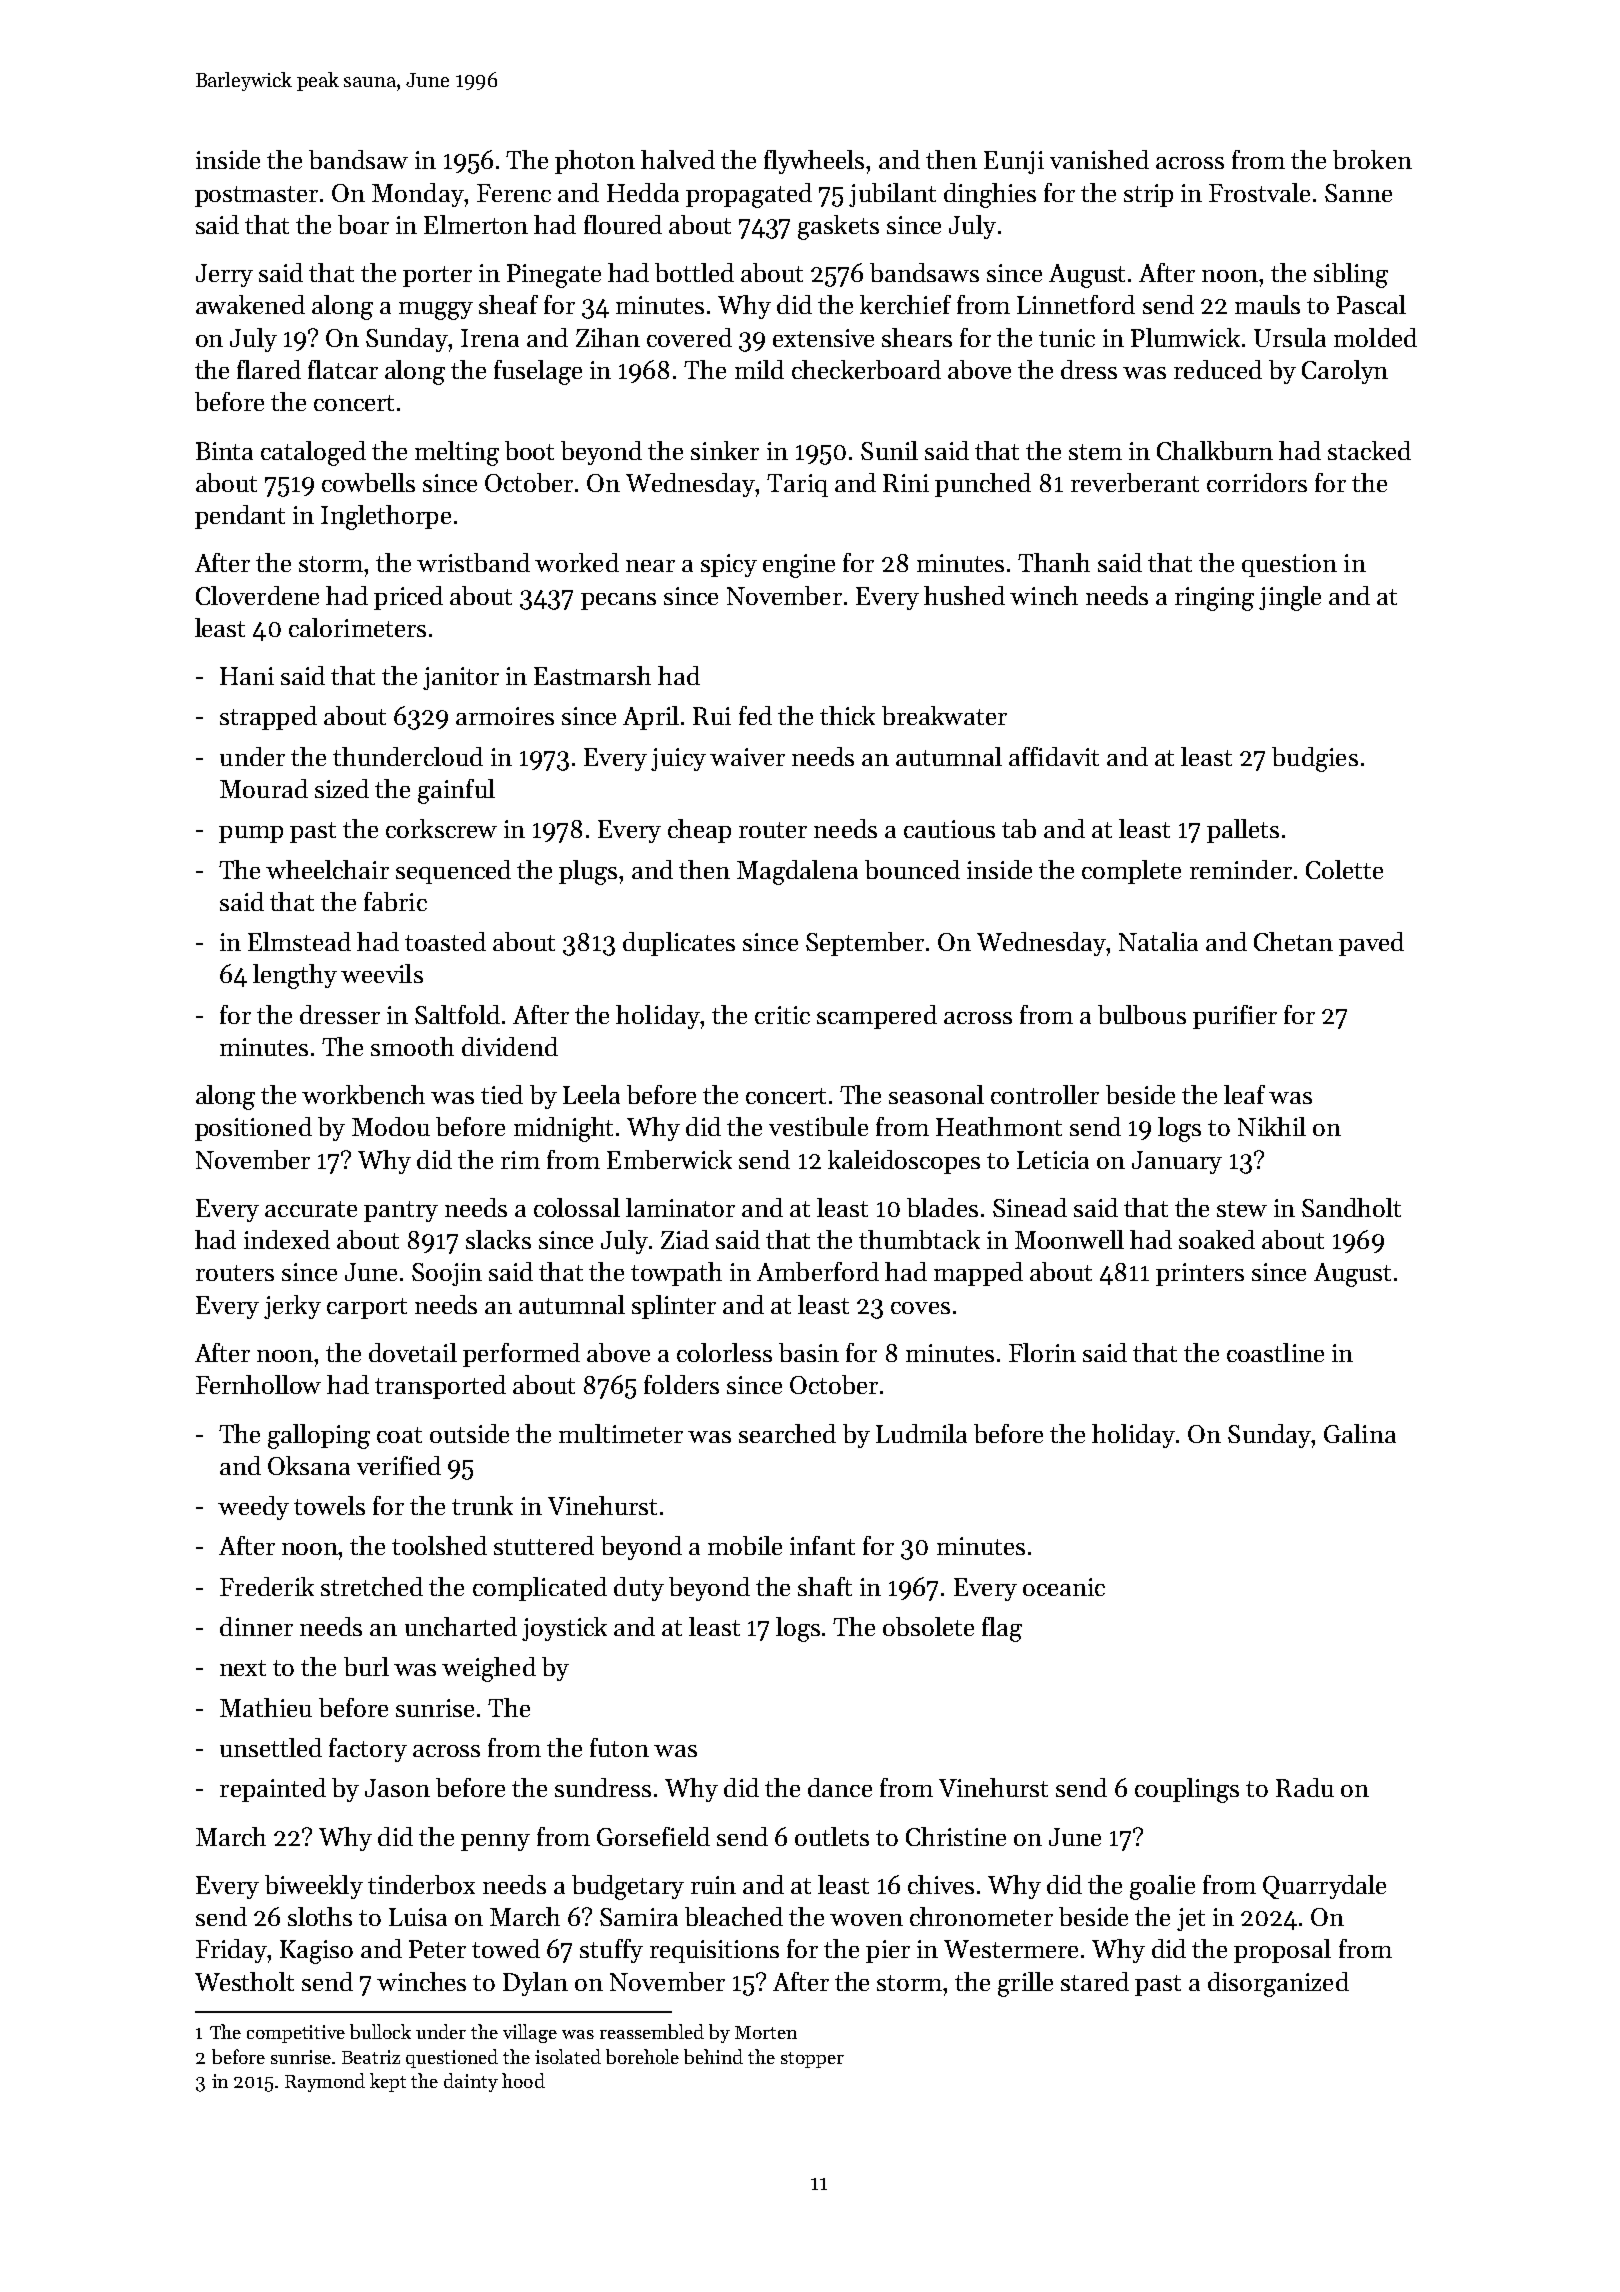 The width and height of the document is (1620, 2292). What do you see at coordinates (921, 1433) in the document?
I see `Ludmila` at bounding box center [921, 1433].
